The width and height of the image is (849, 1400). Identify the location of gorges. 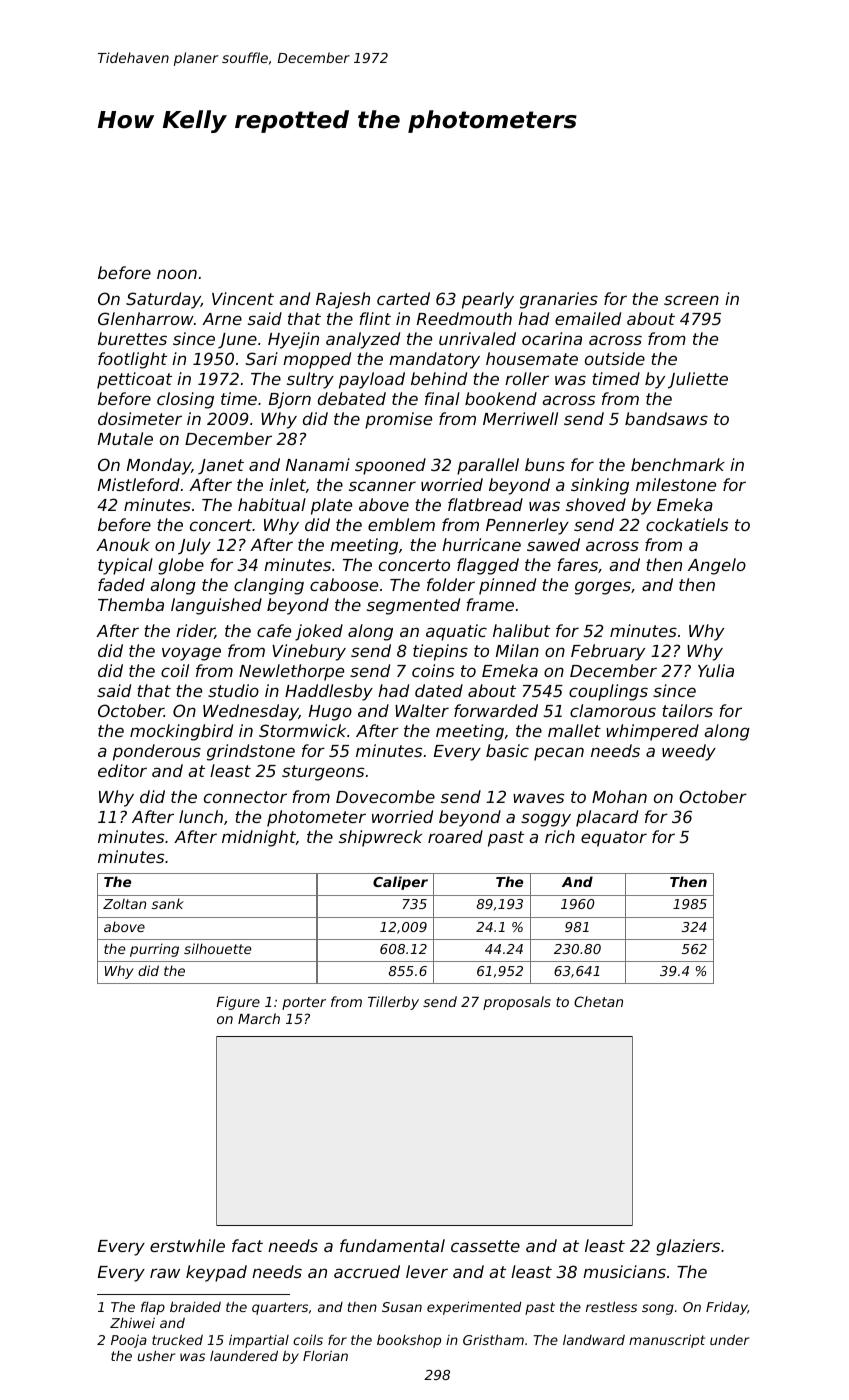
(603, 588).
